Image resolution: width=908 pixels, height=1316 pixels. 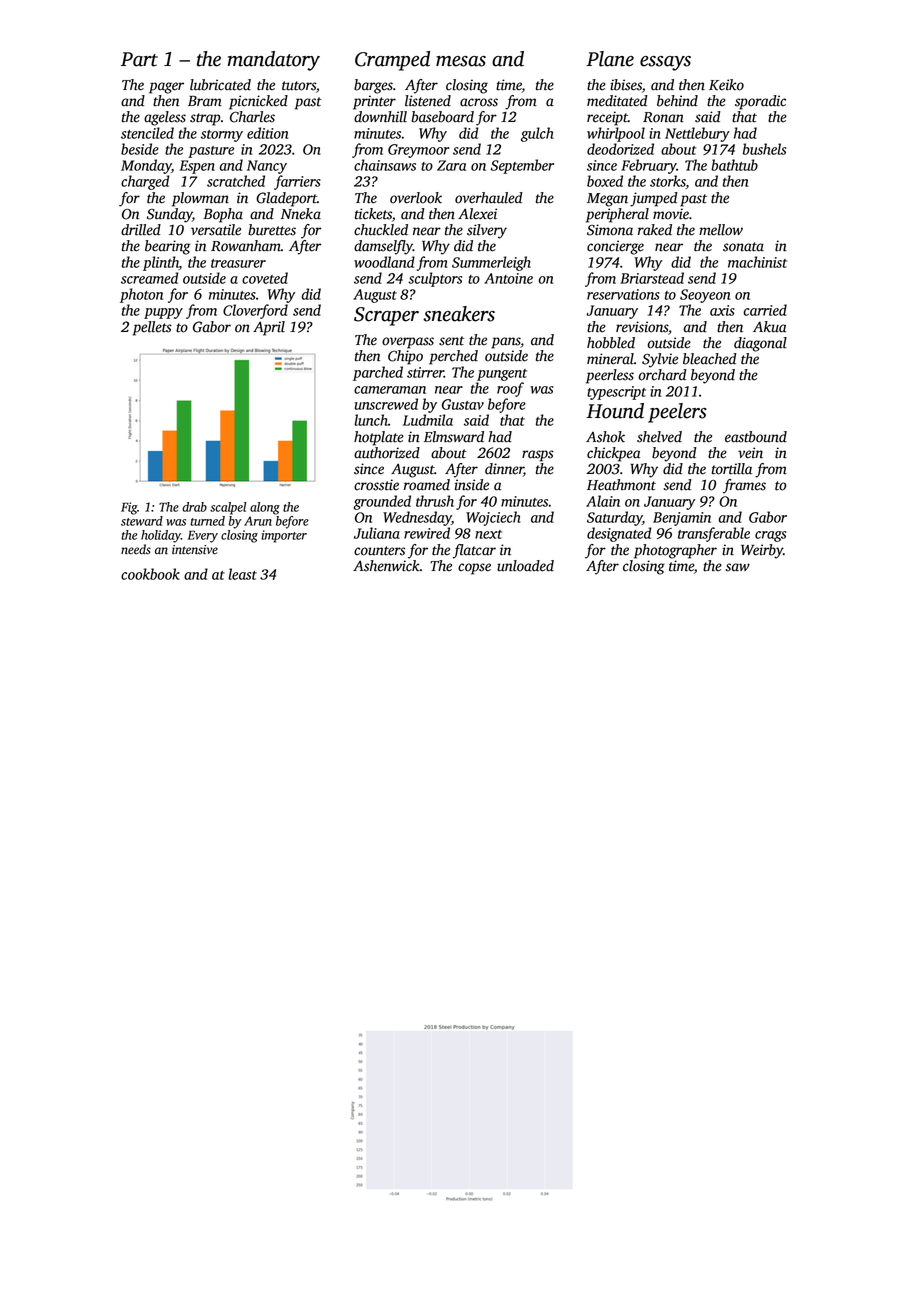 I want to click on Cramped, so click(x=392, y=61).
